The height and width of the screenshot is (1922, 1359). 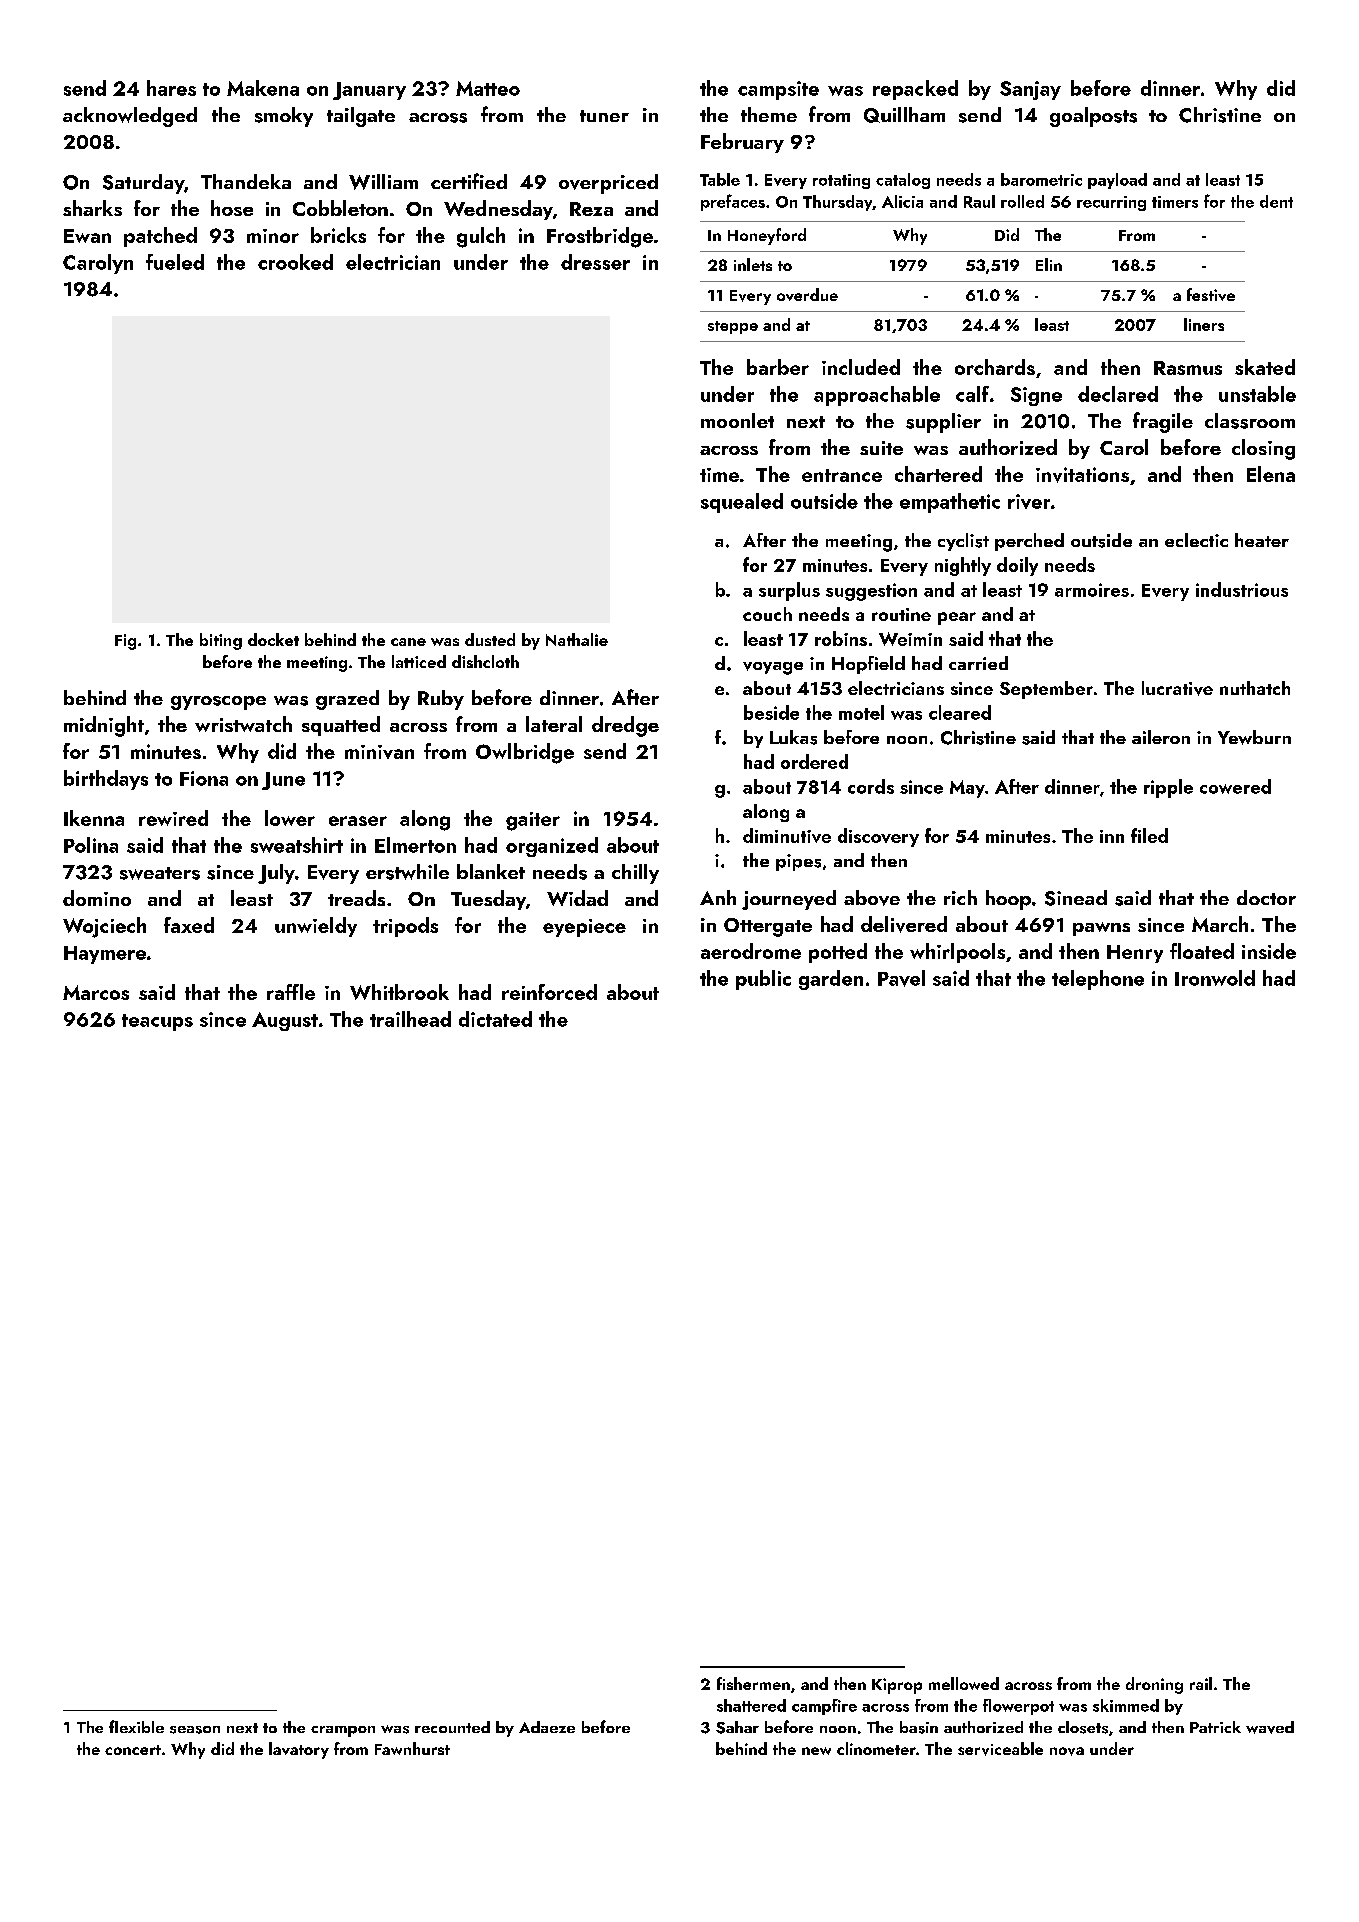 I want to click on teacups, so click(x=157, y=1022).
